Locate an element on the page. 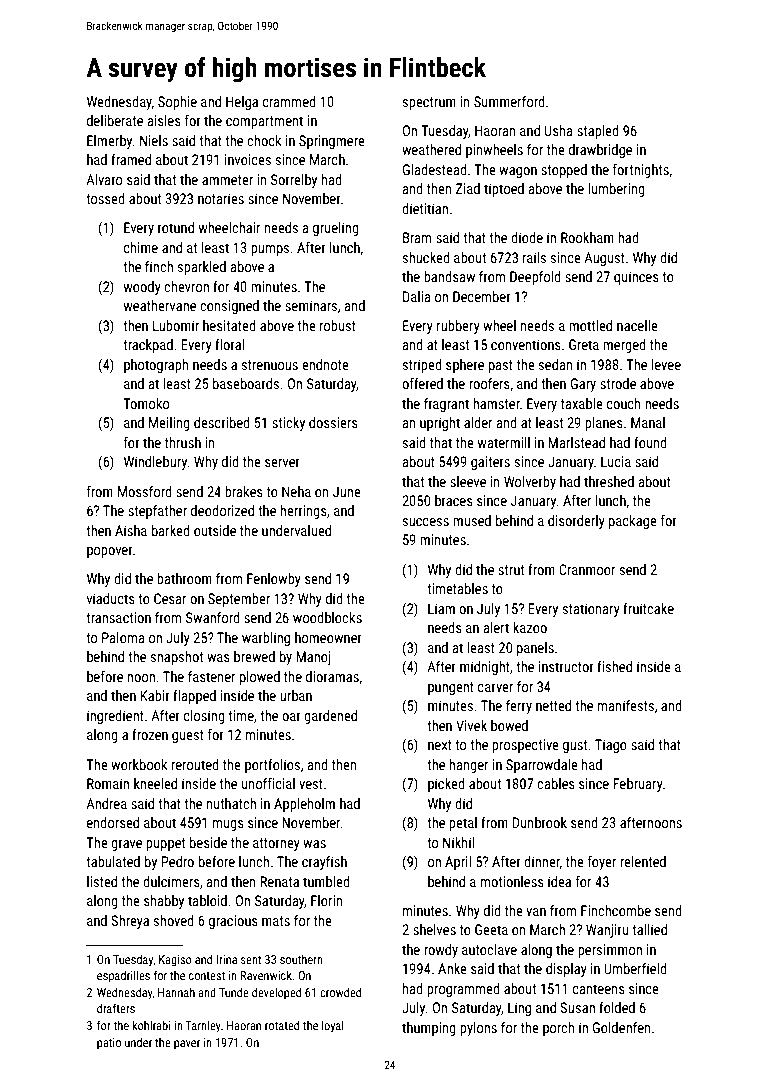 The width and height of the page is (769, 1091). chime is located at coordinates (141, 247).
